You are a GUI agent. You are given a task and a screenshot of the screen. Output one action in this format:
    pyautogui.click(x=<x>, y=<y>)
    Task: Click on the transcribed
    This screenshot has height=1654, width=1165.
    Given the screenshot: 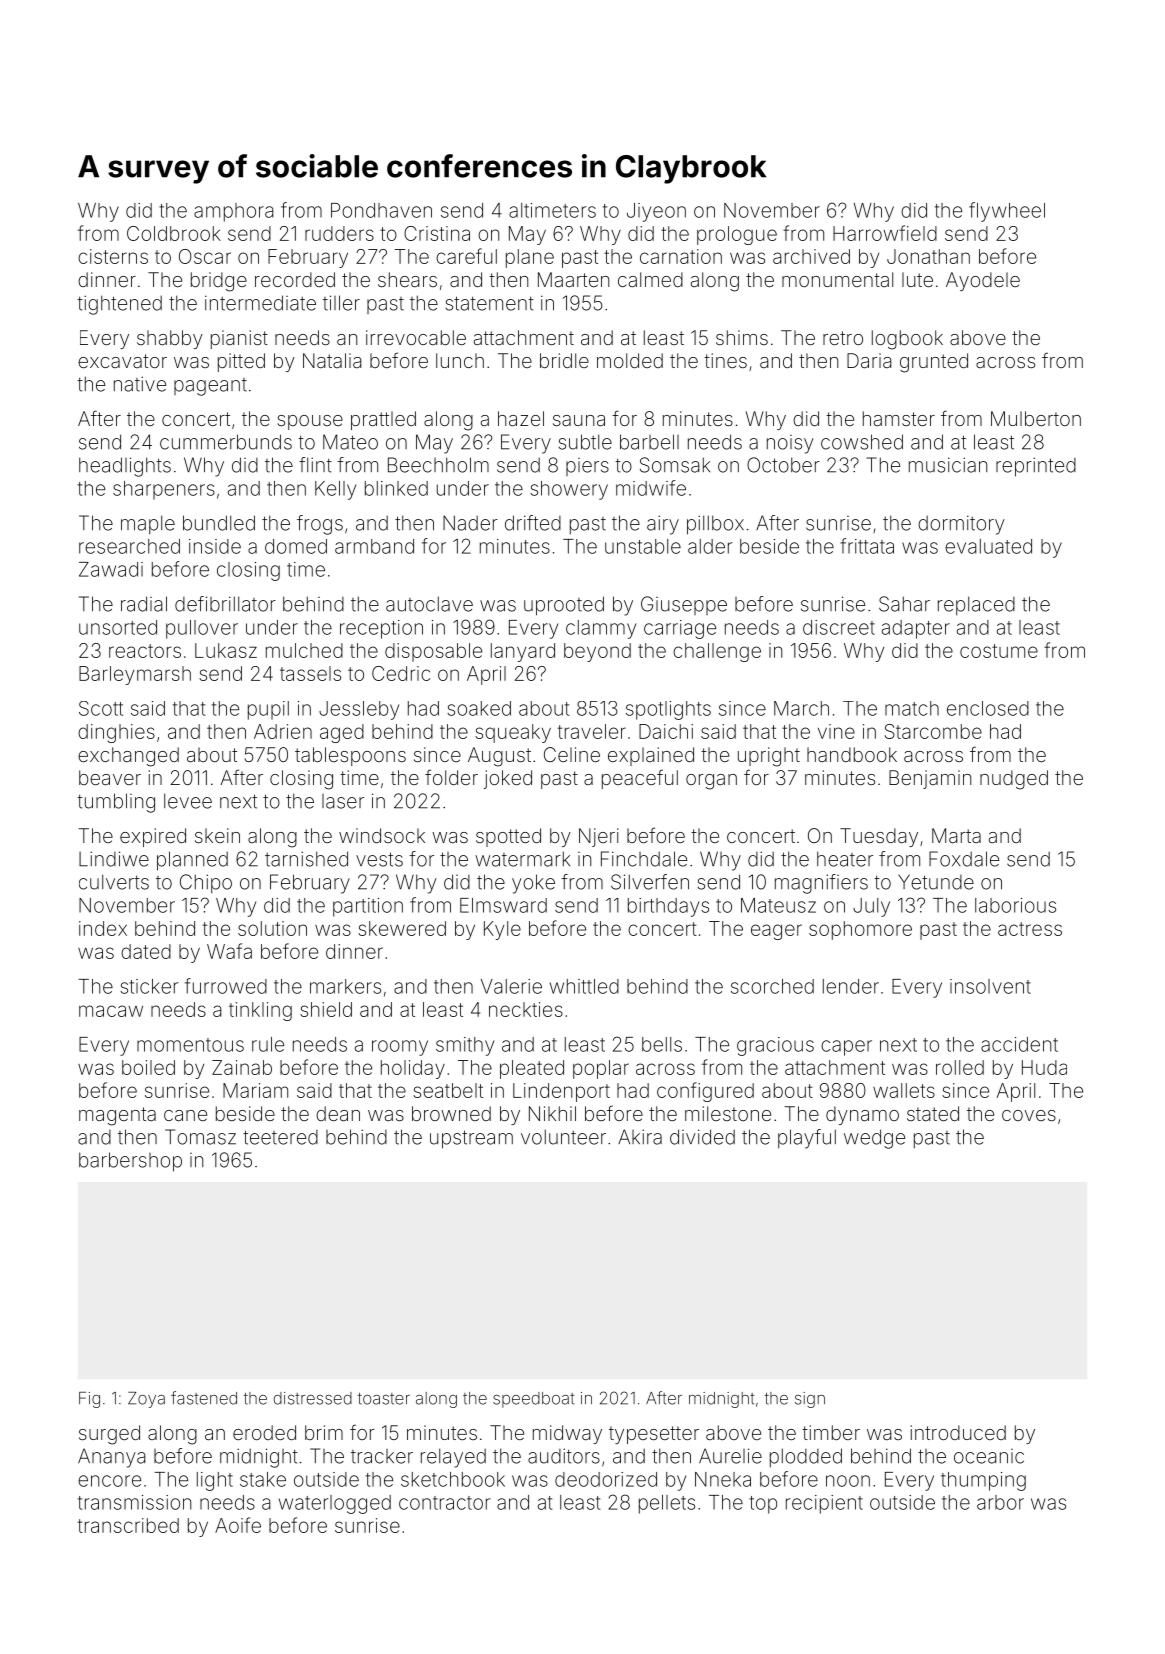 What is the action you would take?
    pyautogui.click(x=128, y=1525)
